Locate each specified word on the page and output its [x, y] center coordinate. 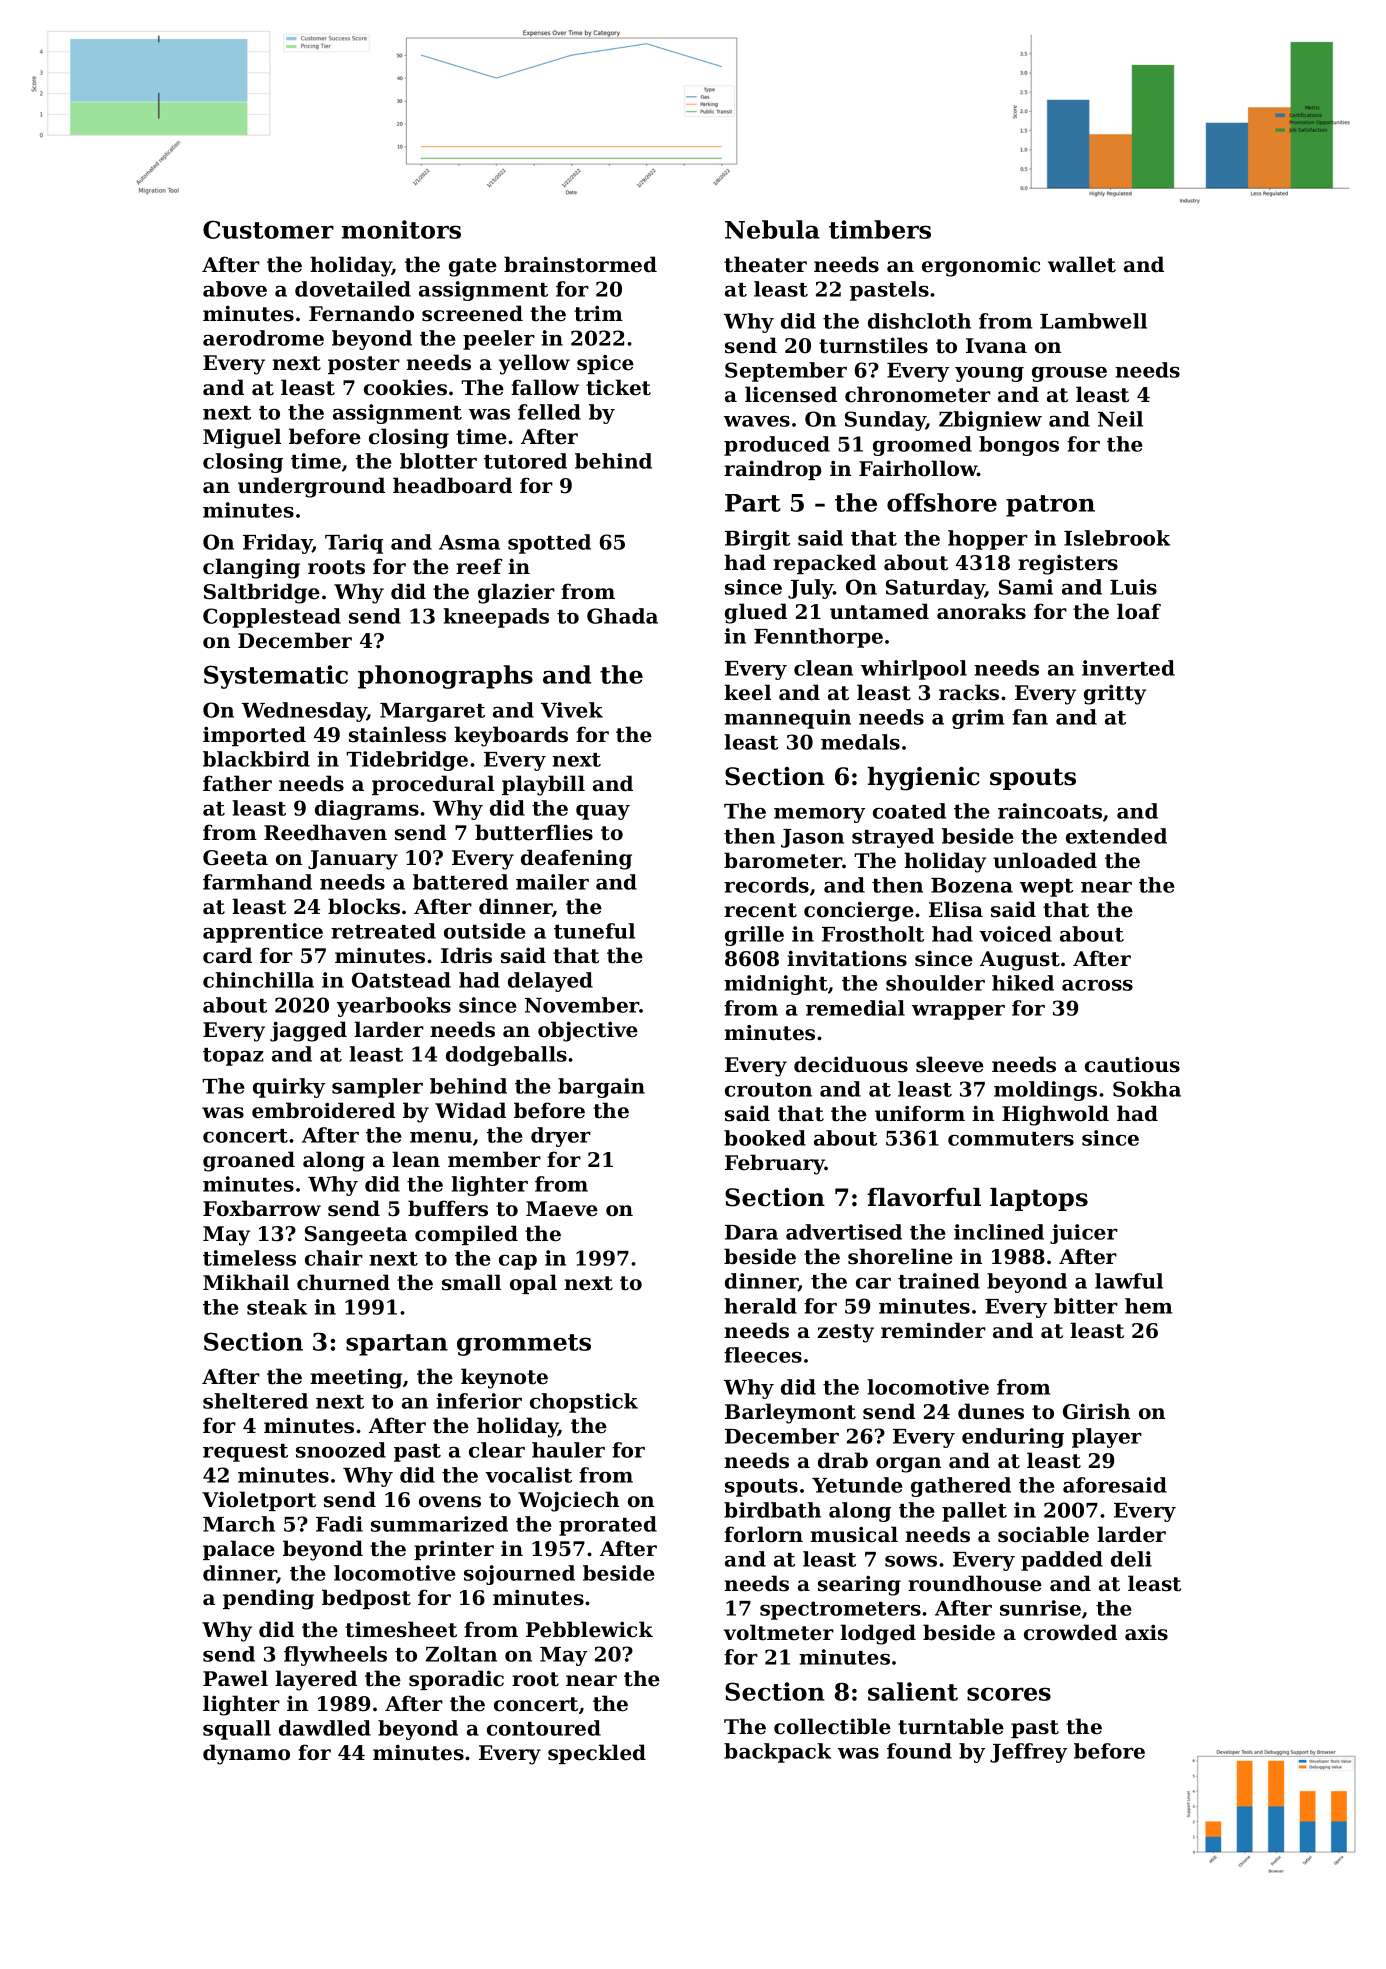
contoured [544, 1728]
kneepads [496, 618]
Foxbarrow [262, 1208]
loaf [1139, 611]
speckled [597, 1754]
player [1107, 1438]
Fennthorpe [818, 638]
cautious [1132, 1064]
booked [765, 1138]
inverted [1128, 668]
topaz [233, 1057]
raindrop [773, 470]
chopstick [584, 1403]
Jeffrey [1028, 1753]
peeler [499, 340]
